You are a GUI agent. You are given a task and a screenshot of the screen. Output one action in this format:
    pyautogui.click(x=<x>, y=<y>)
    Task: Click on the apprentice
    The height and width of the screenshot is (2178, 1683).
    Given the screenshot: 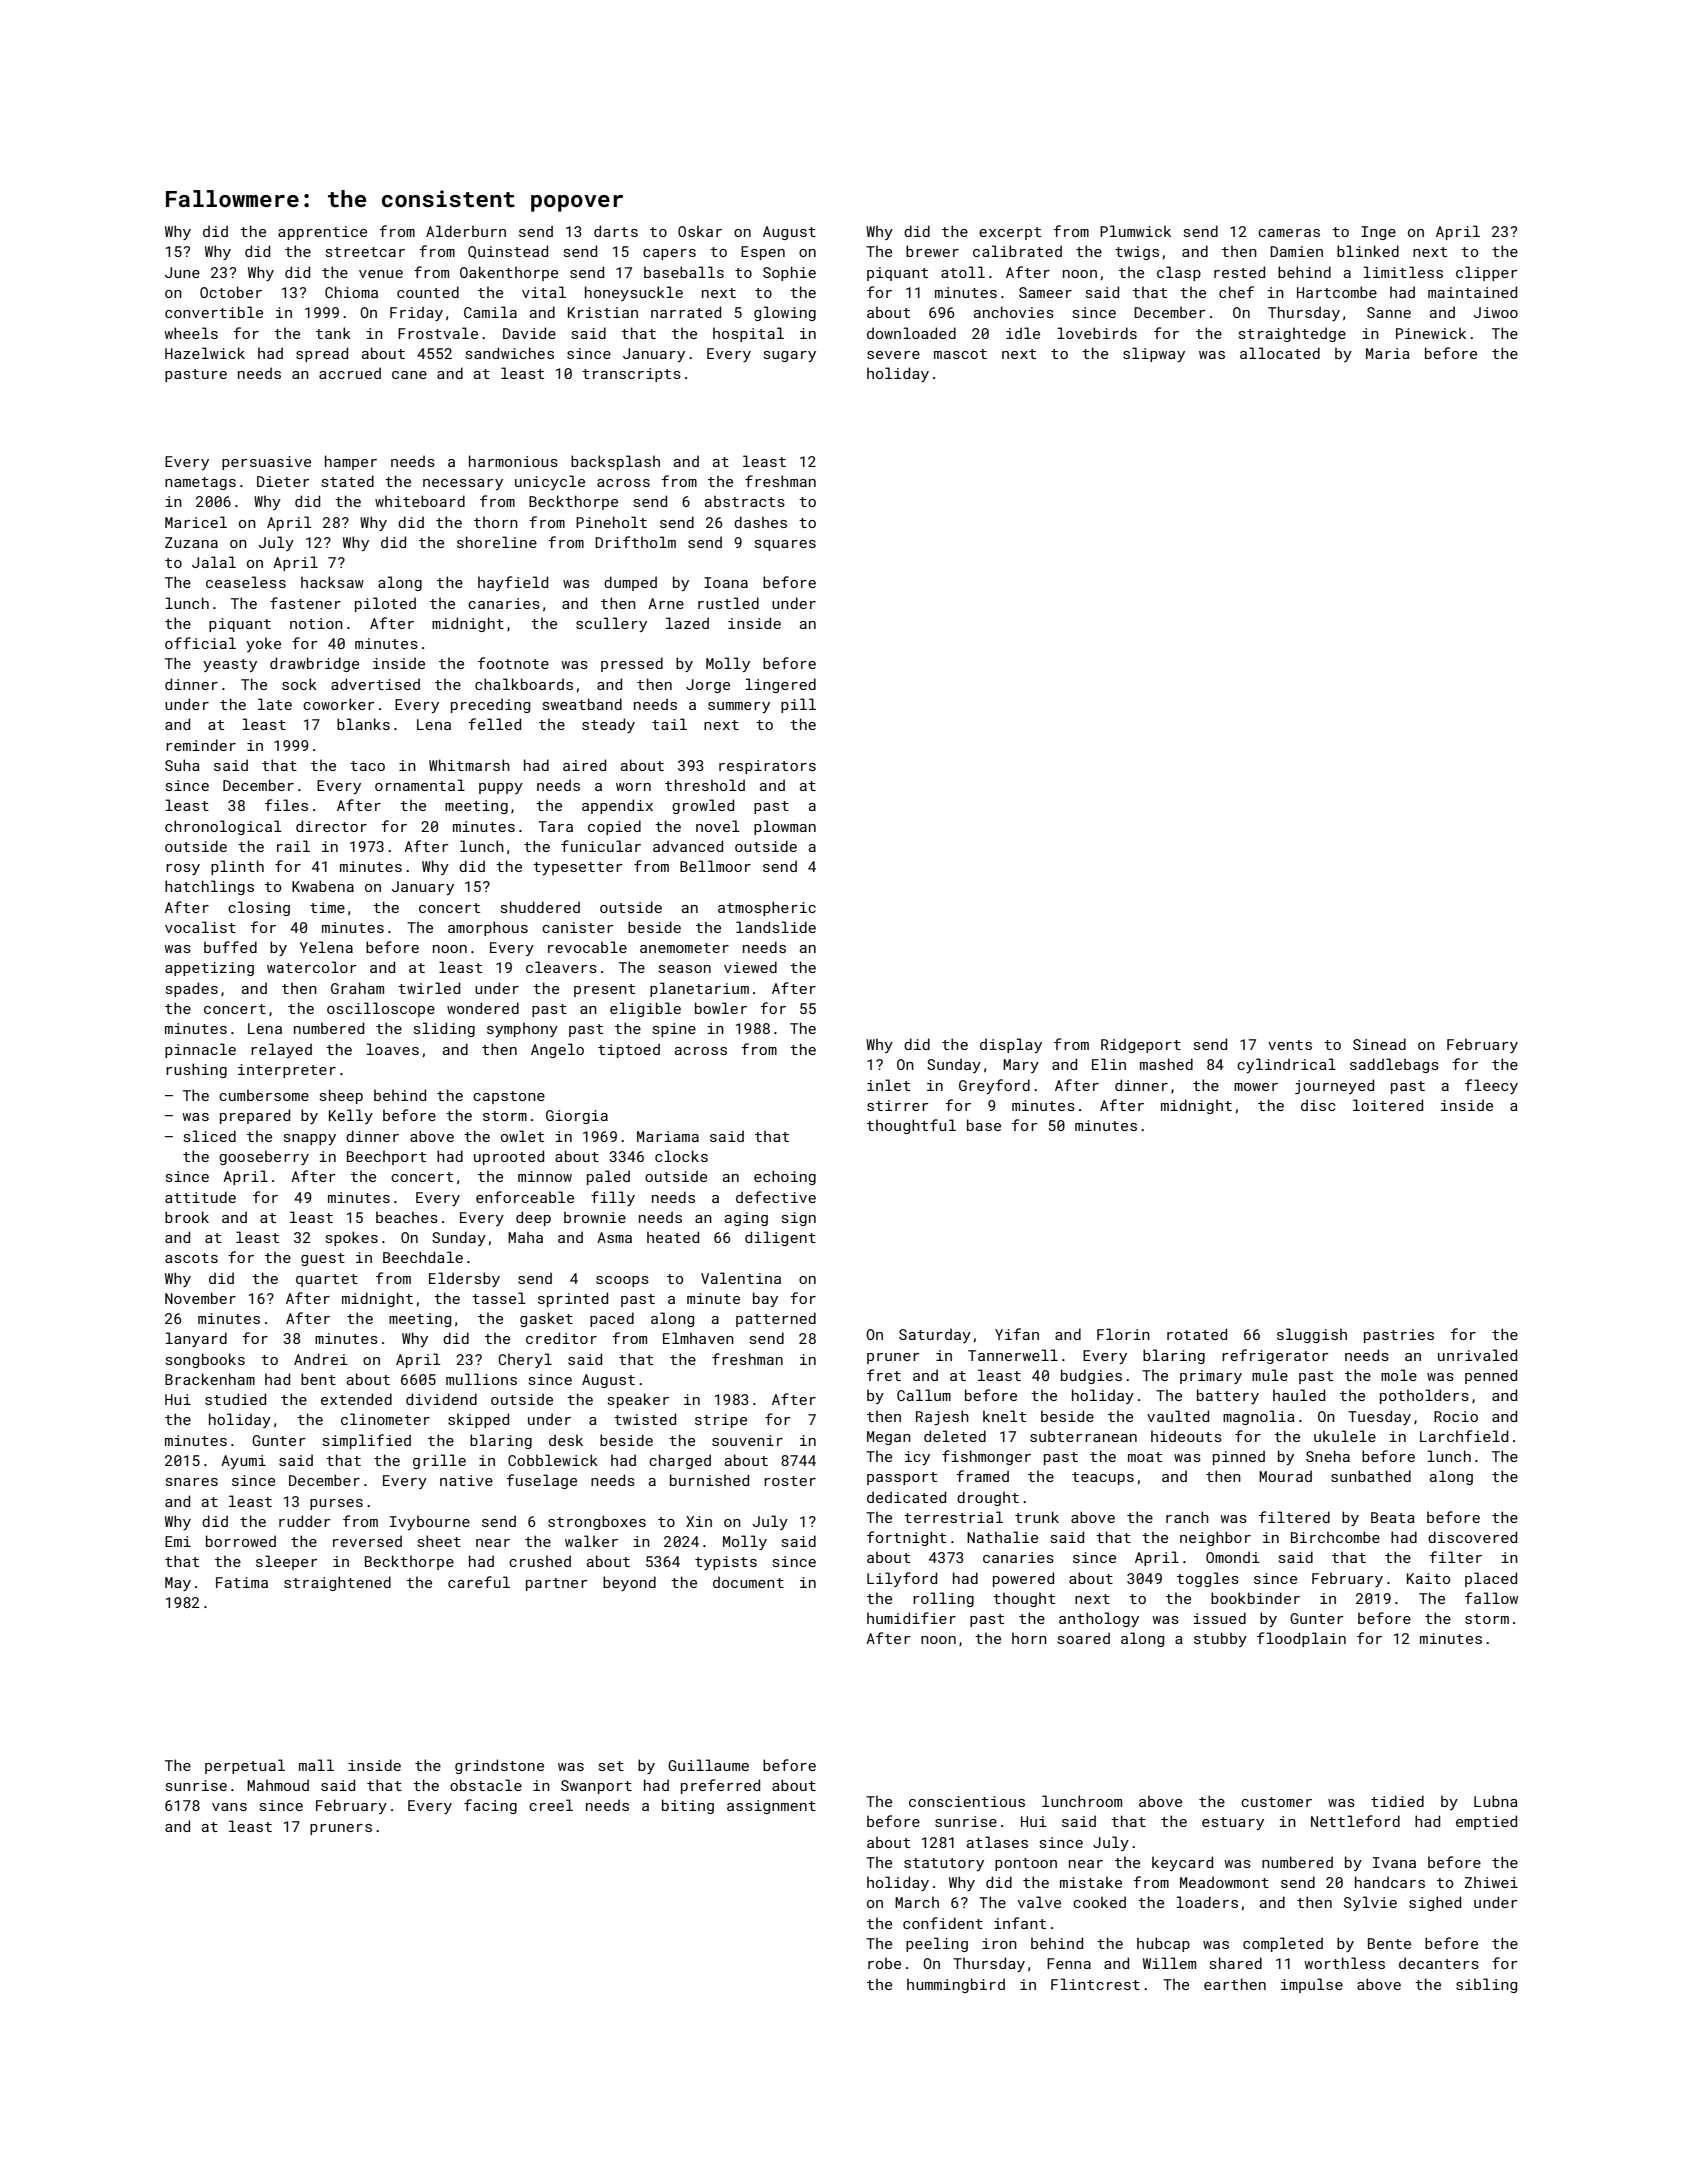 What is the action you would take?
    pyautogui.click(x=322, y=233)
